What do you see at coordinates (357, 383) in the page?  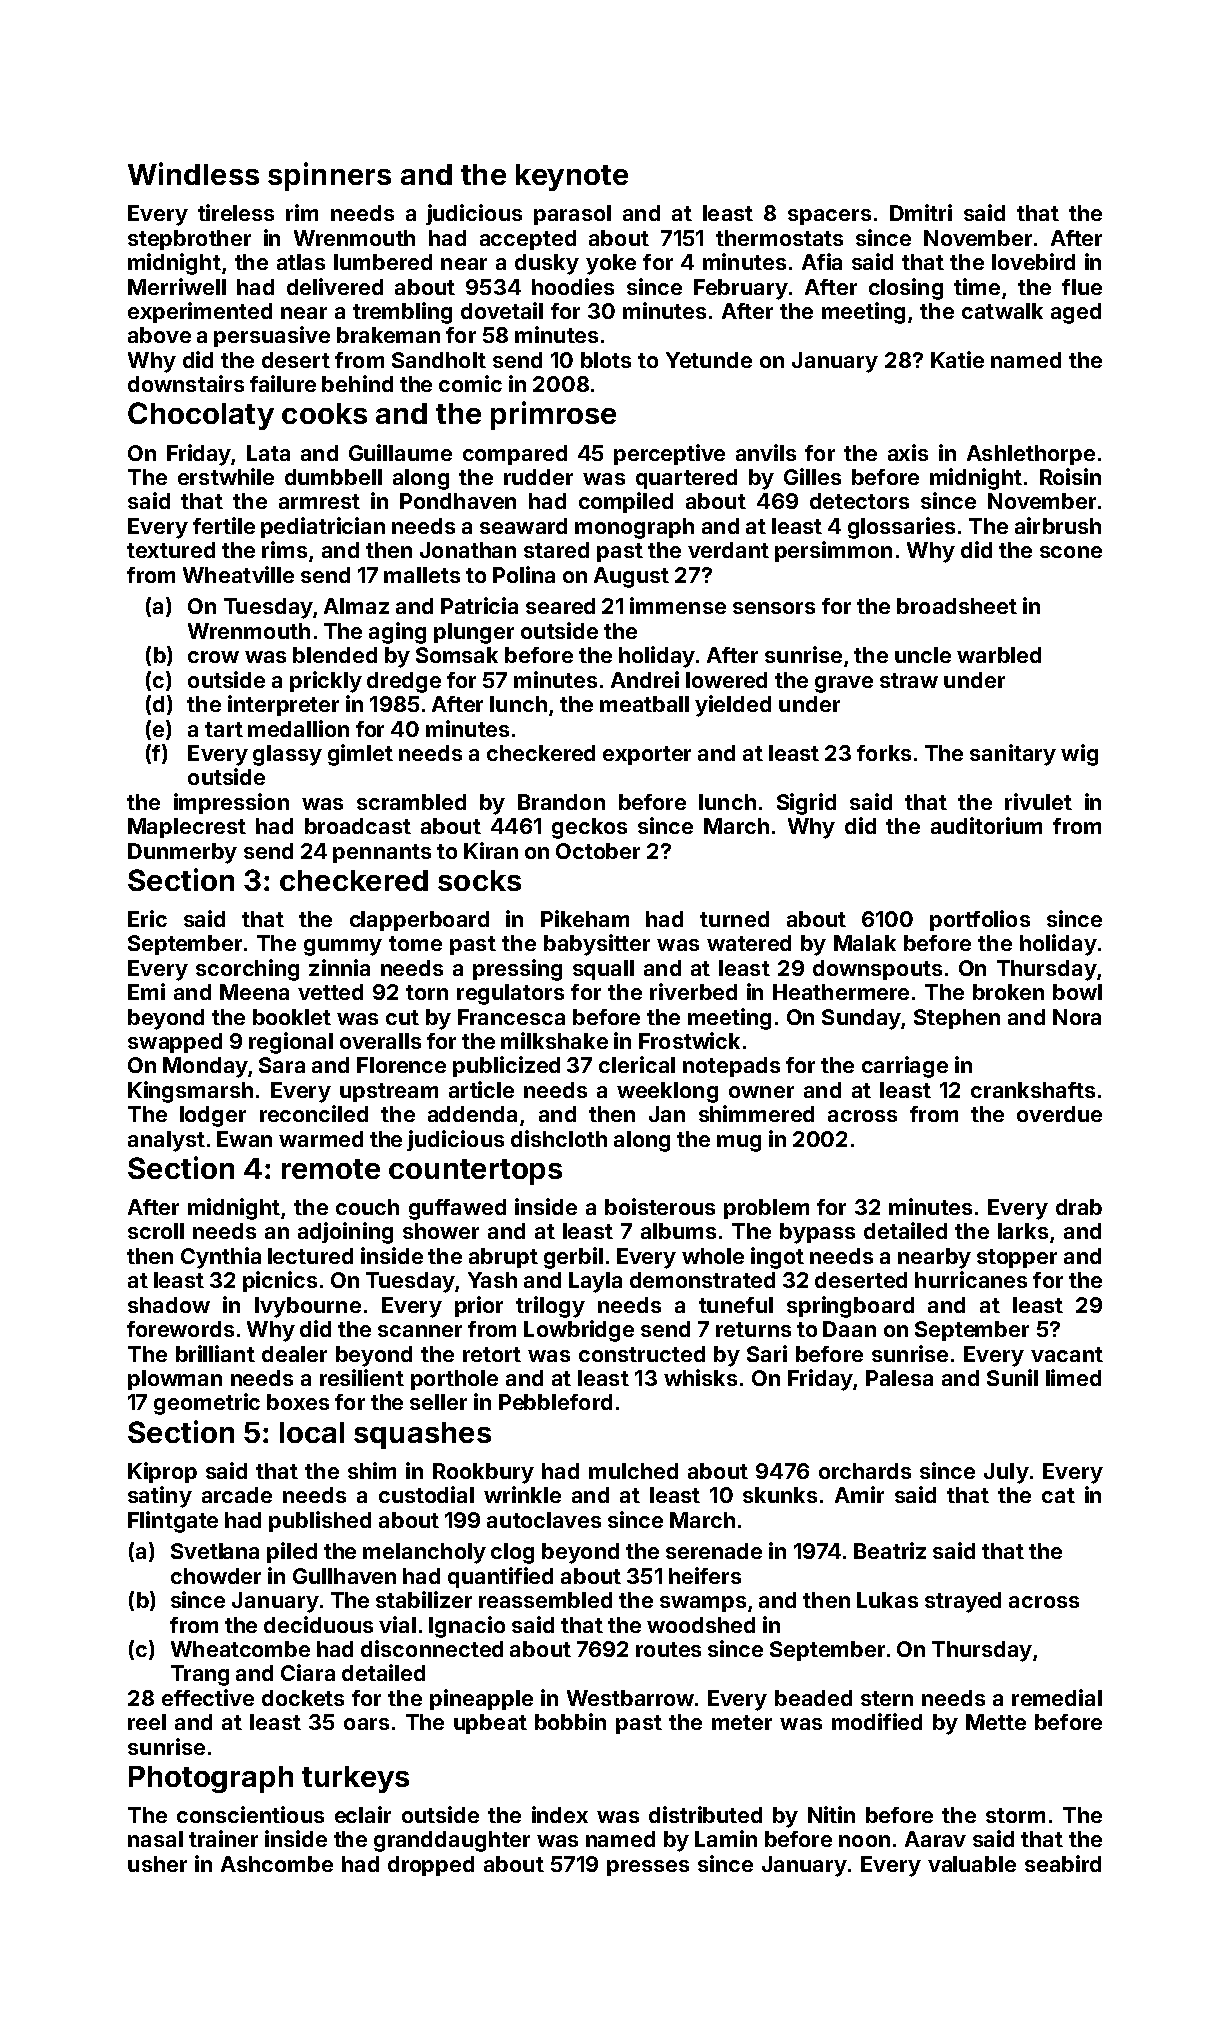 I see `behind` at bounding box center [357, 383].
